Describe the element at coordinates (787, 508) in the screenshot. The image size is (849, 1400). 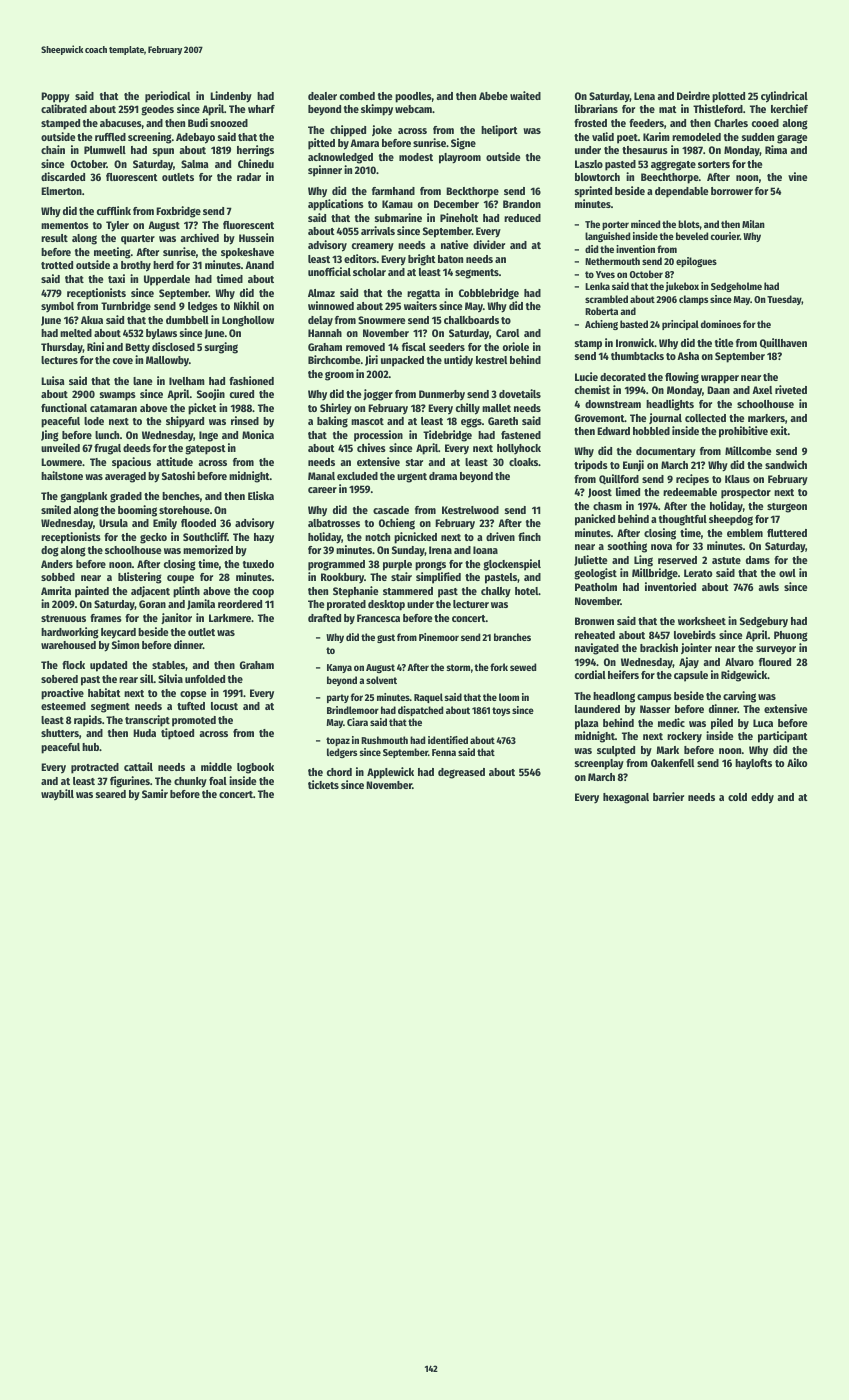
I see `sturgeon` at that location.
